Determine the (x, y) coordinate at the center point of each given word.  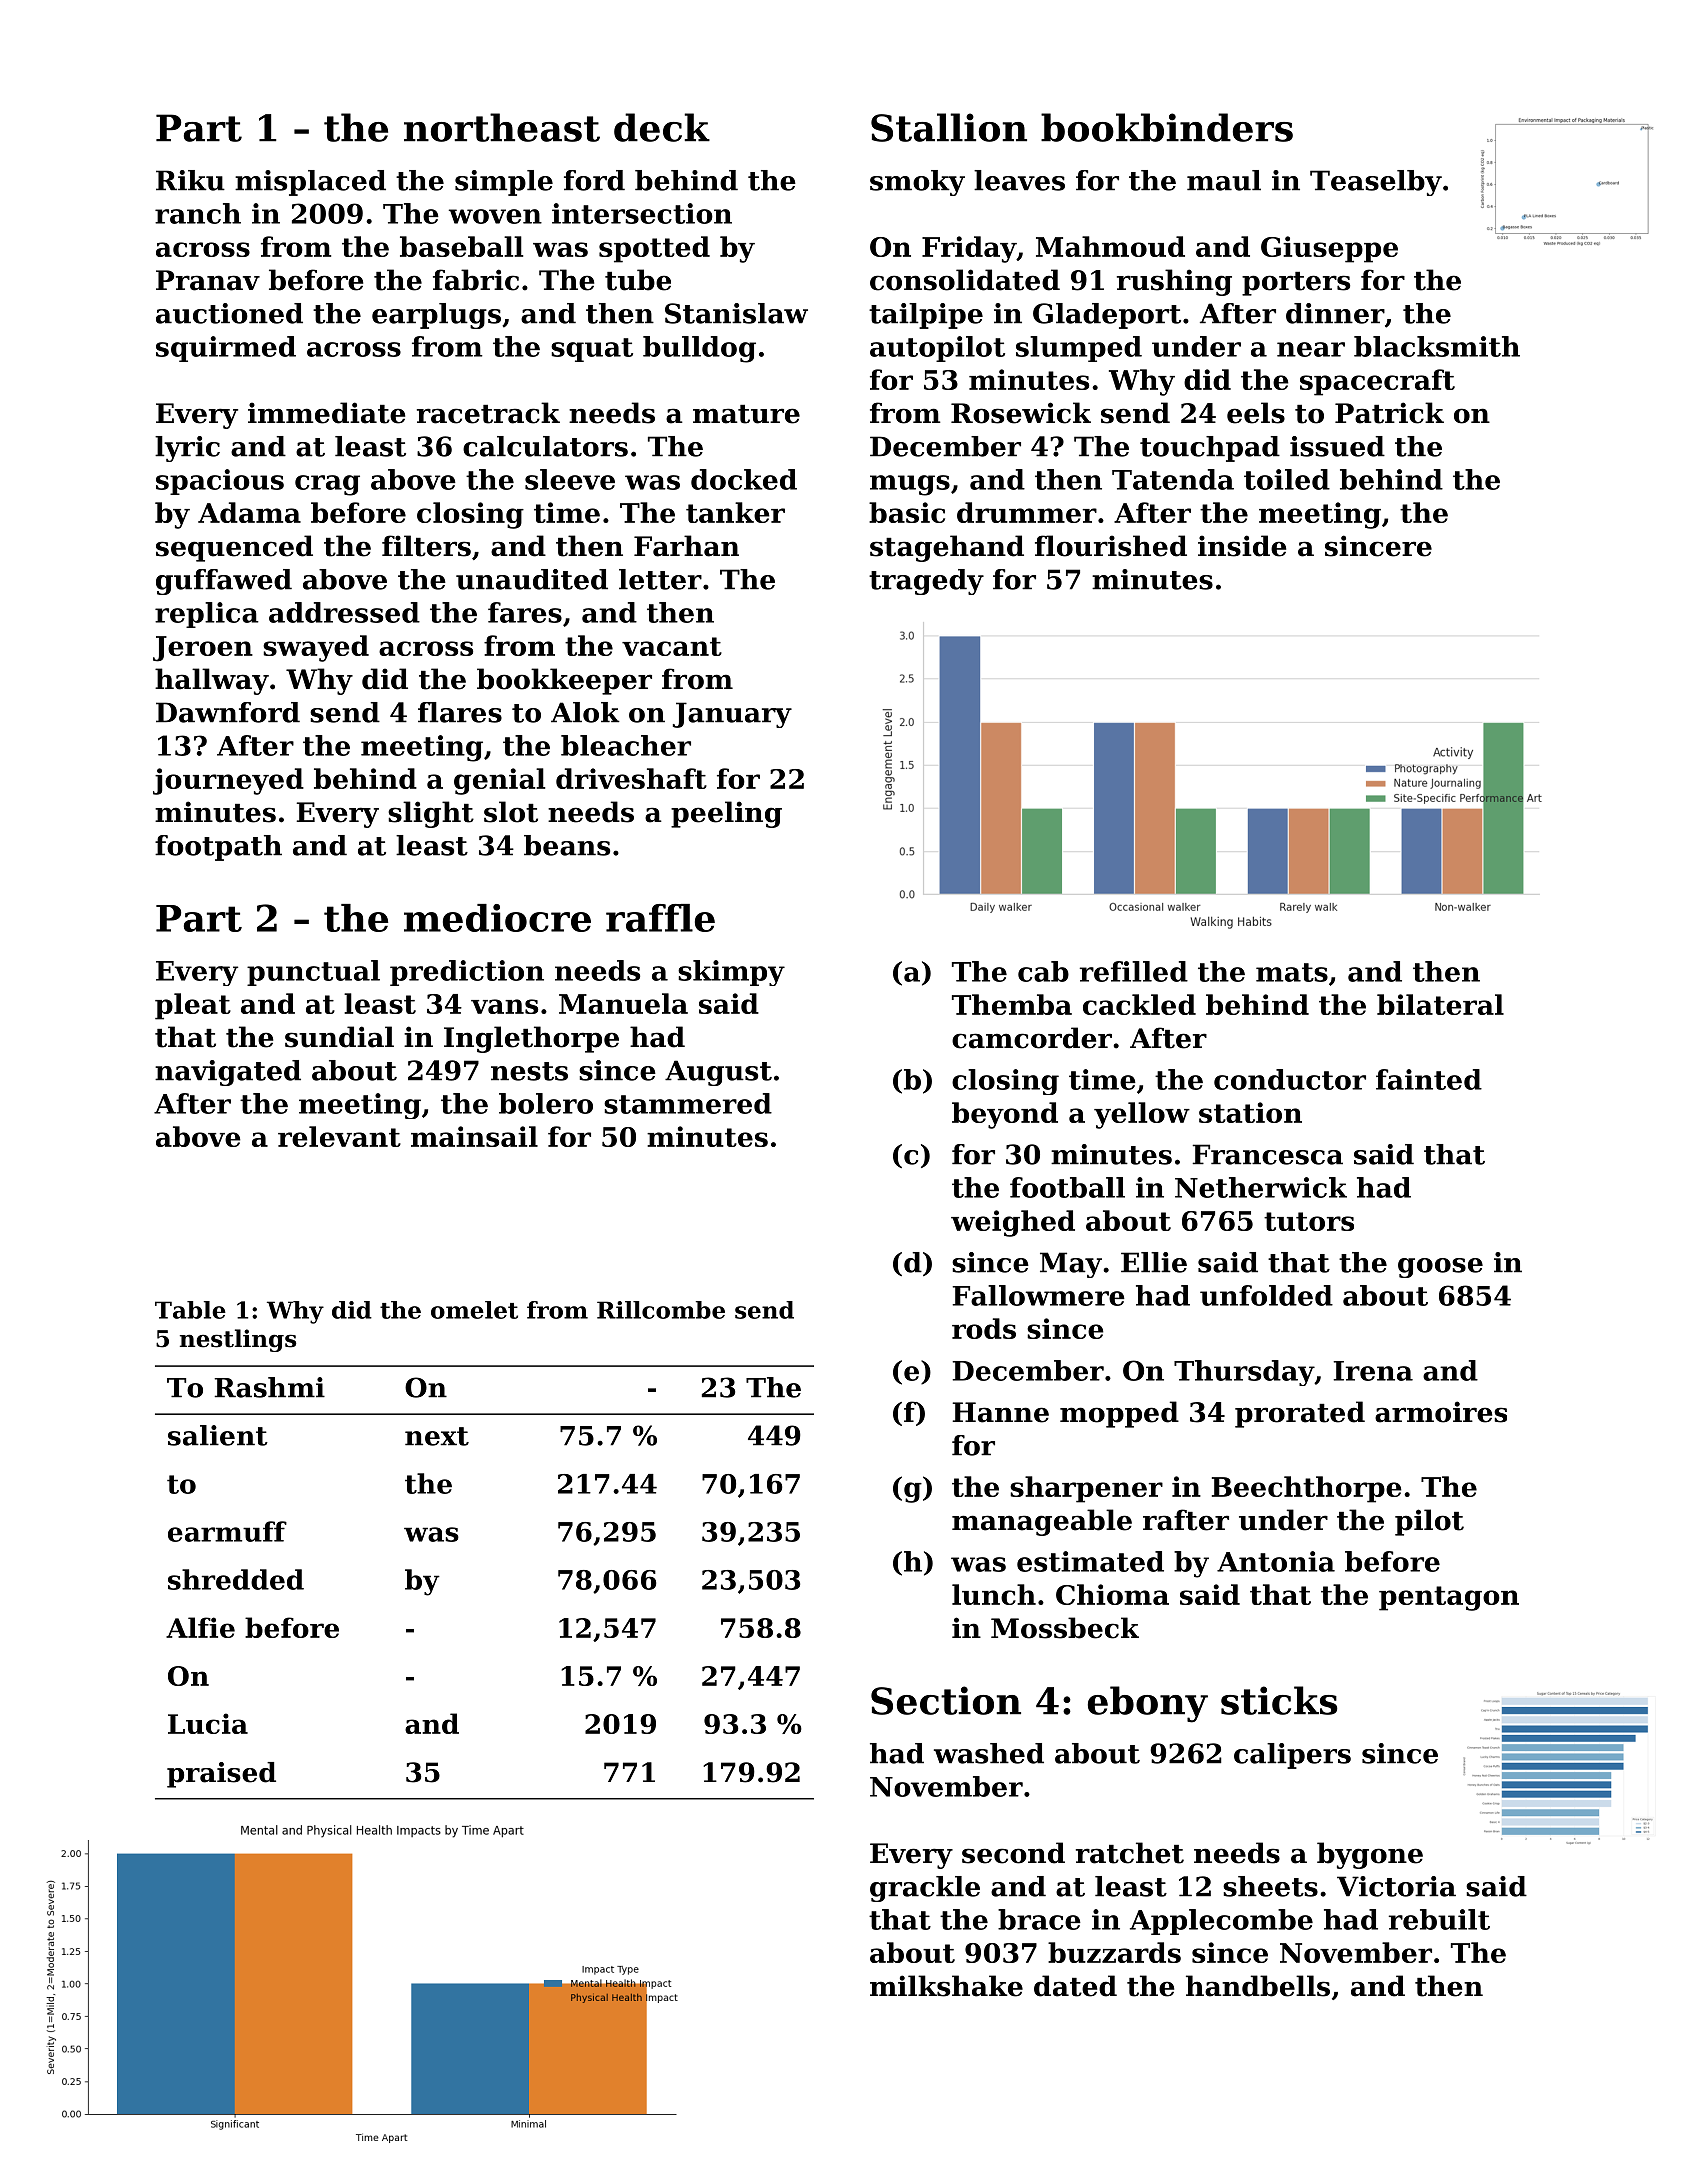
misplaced (310, 183)
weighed (1013, 1223)
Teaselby (1376, 183)
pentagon (1449, 1598)
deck (662, 127)
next (437, 1436)
